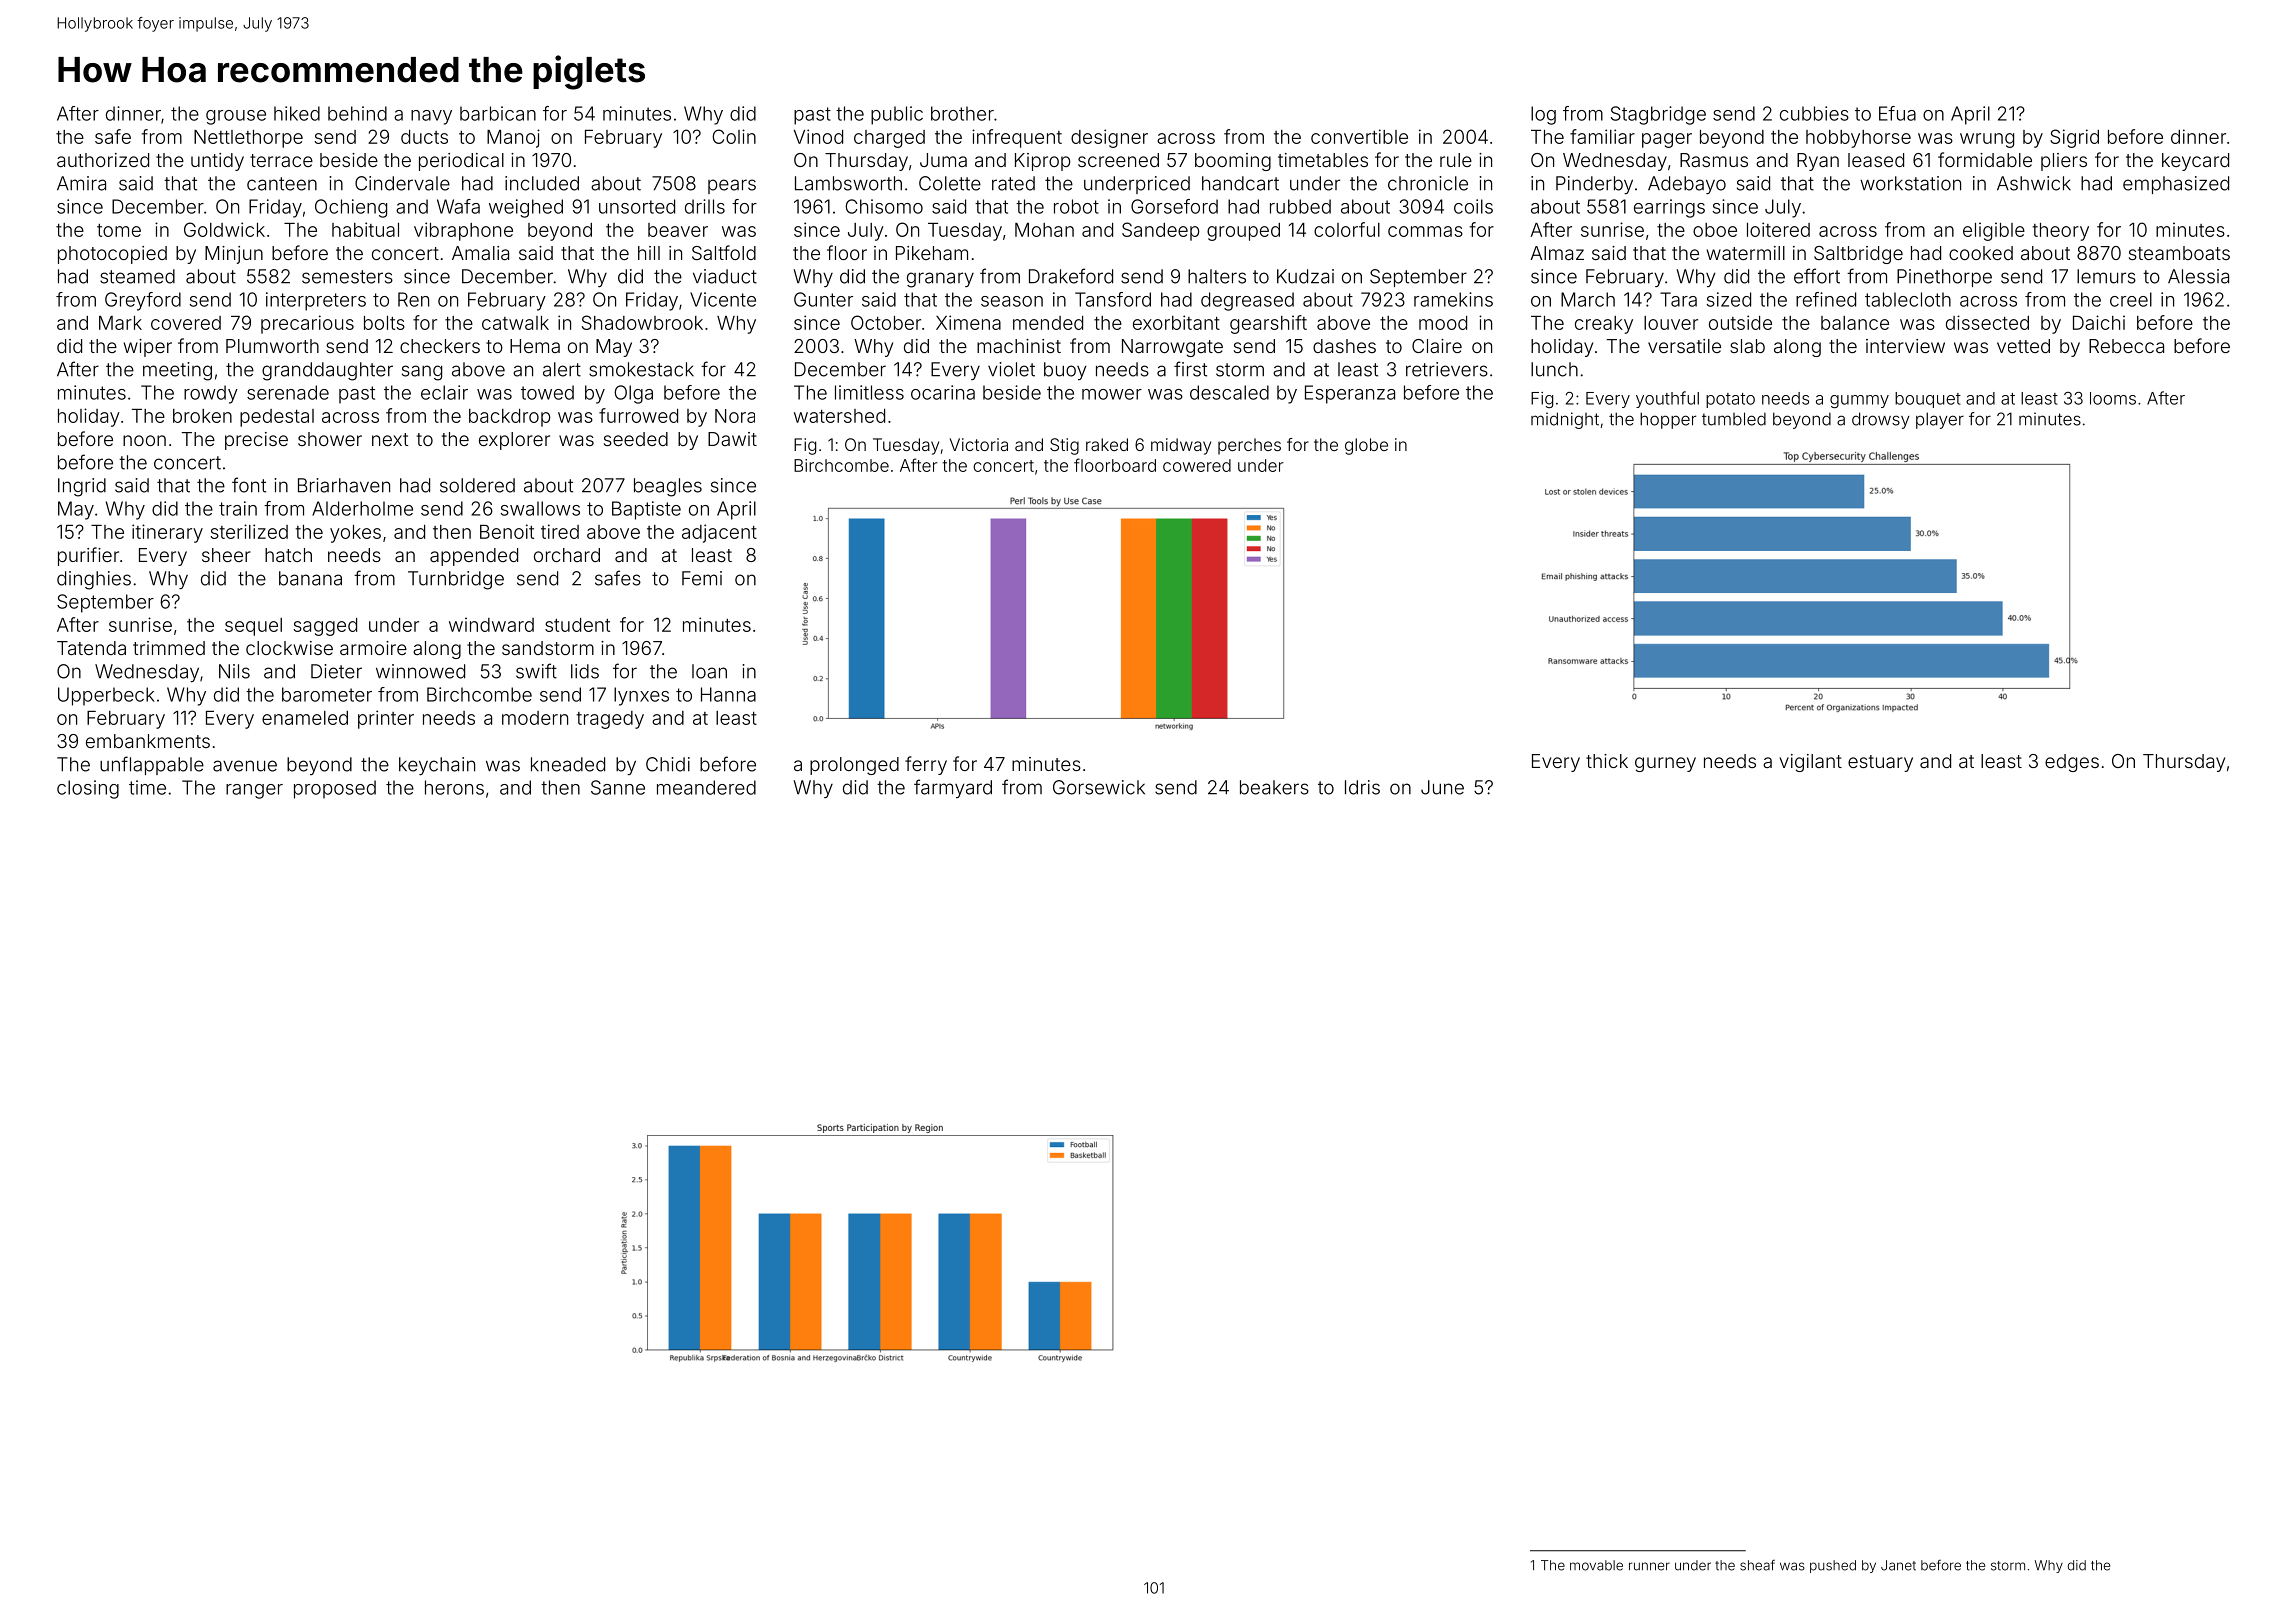  What do you see at coordinates (897, 115) in the image?
I see `public` at bounding box center [897, 115].
